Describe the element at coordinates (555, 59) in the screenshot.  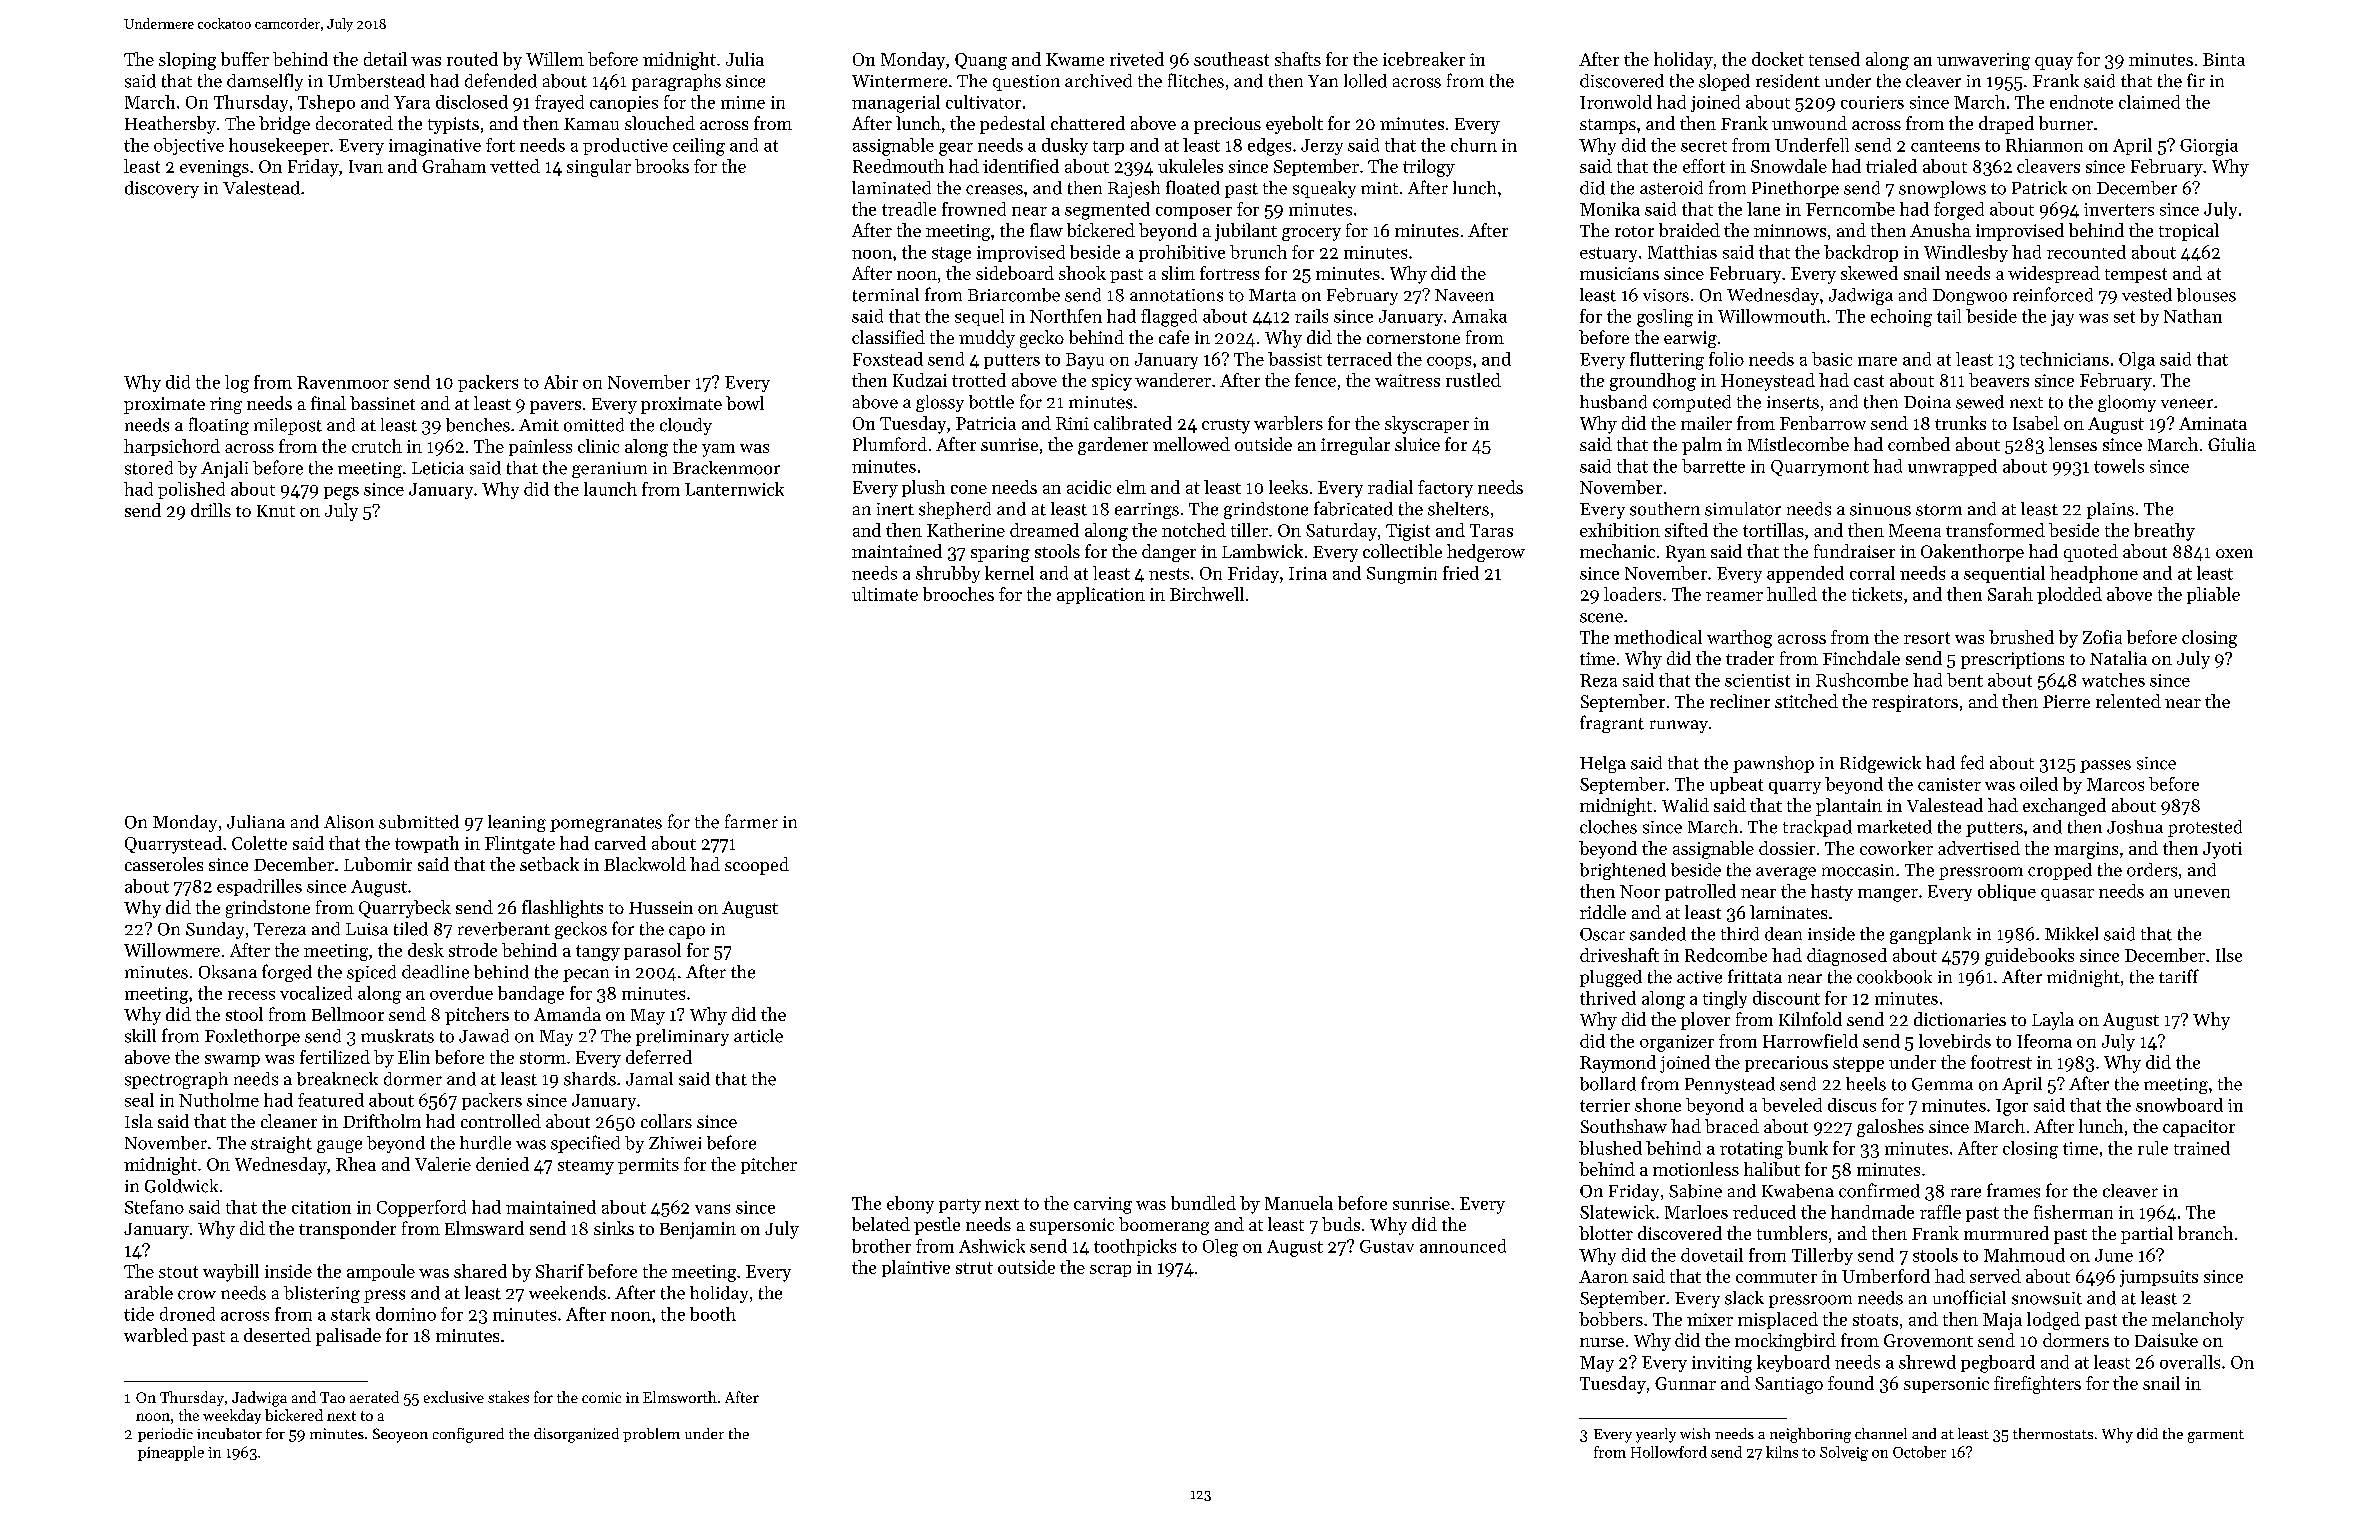
I see `Willem` at that location.
